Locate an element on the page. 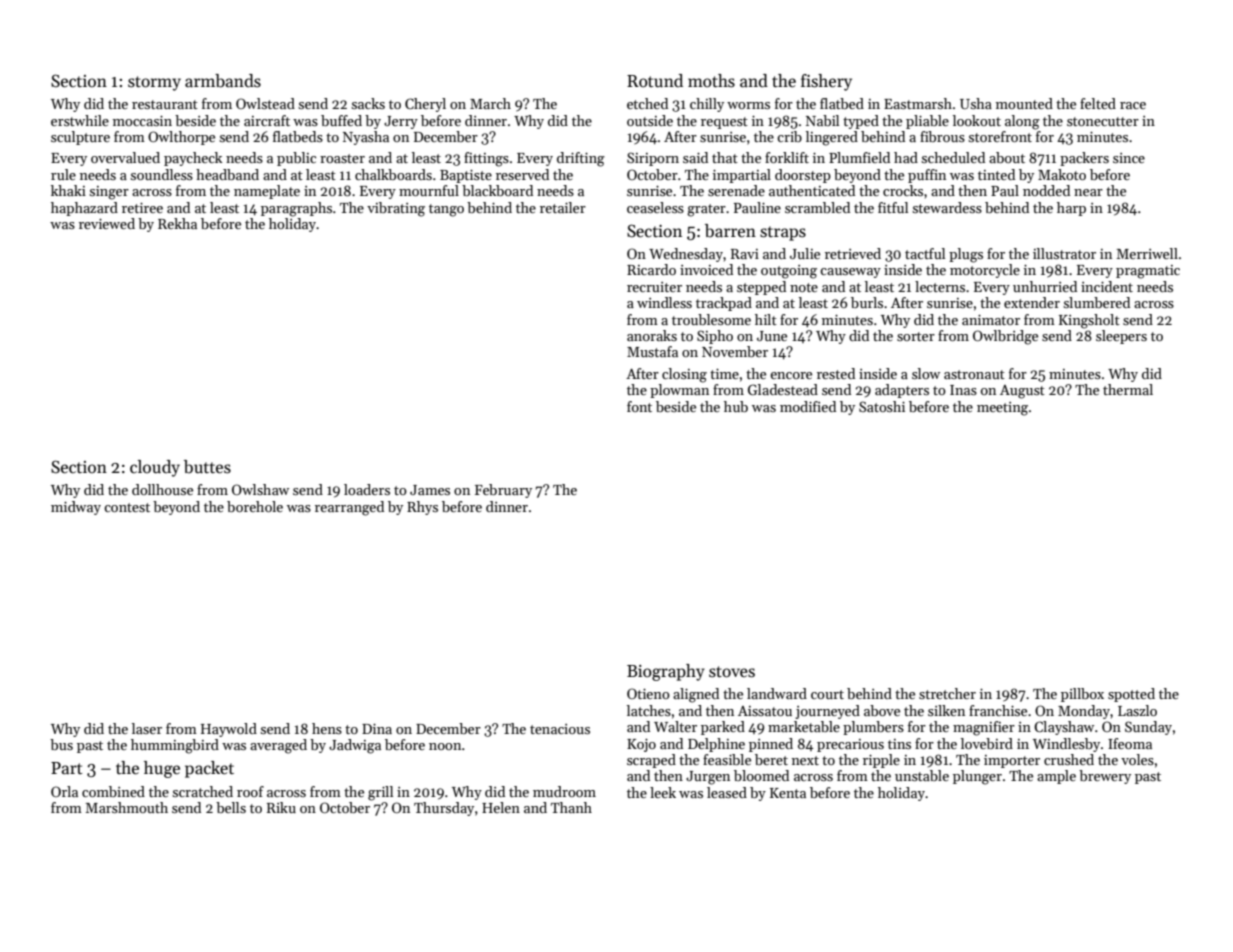 This page has height=952, width=1233. grater is located at coordinates (706, 210).
